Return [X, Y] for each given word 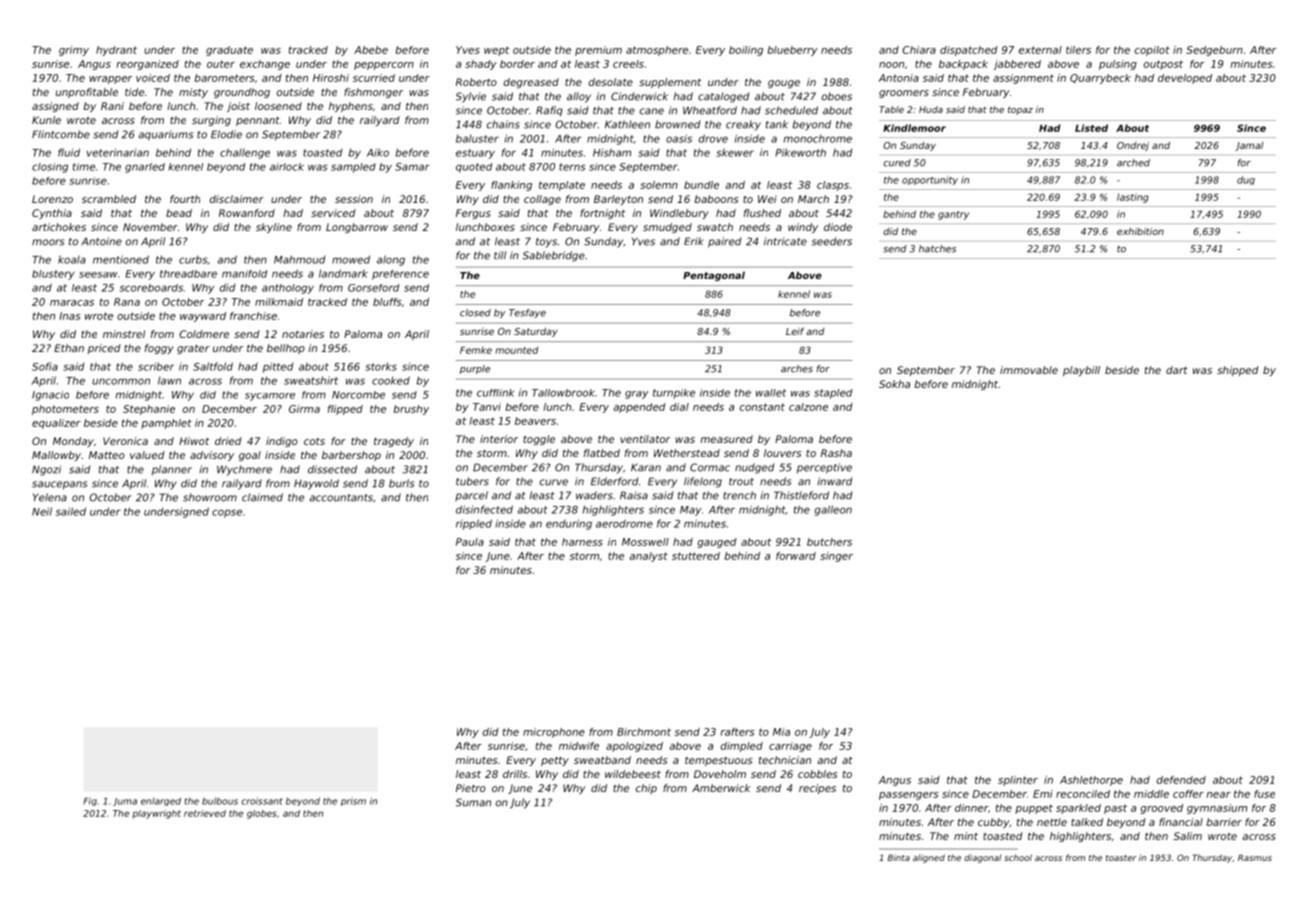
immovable [1029, 370]
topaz [1020, 110]
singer [836, 557]
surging [211, 121]
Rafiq [549, 111]
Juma [125, 802]
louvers [783, 453]
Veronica [125, 441]
